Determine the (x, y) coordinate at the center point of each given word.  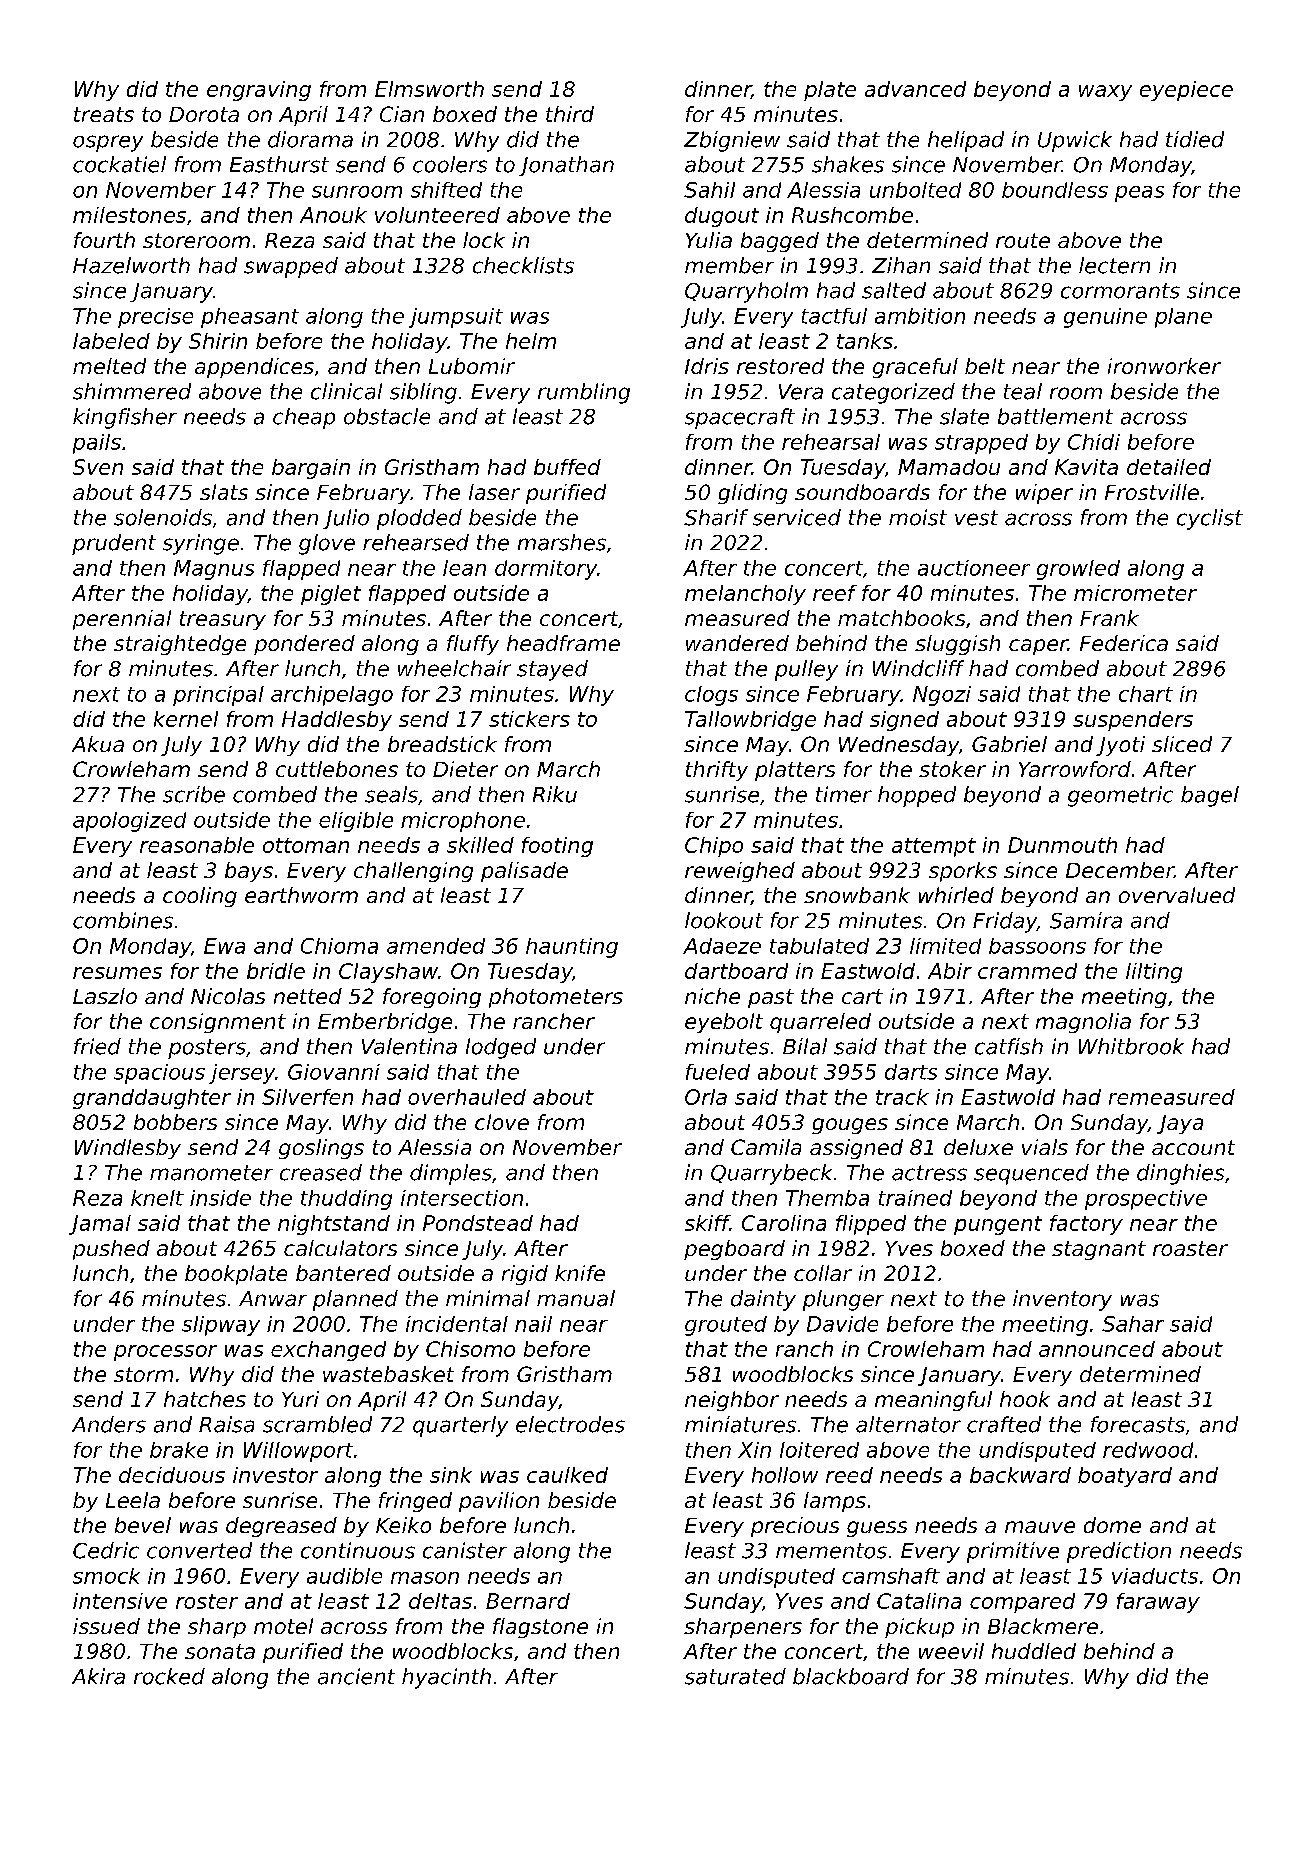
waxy (1105, 93)
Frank (1109, 618)
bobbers (175, 1122)
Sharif (716, 517)
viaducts (1155, 1576)
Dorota (204, 114)
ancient (356, 1676)
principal (218, 696)
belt (985, 366)
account (1193, 1147)
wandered (737, 643)
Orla (706, 1097)
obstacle (387, 416)
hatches (205, 1399)
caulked (567, 1475)
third (570, 114)
